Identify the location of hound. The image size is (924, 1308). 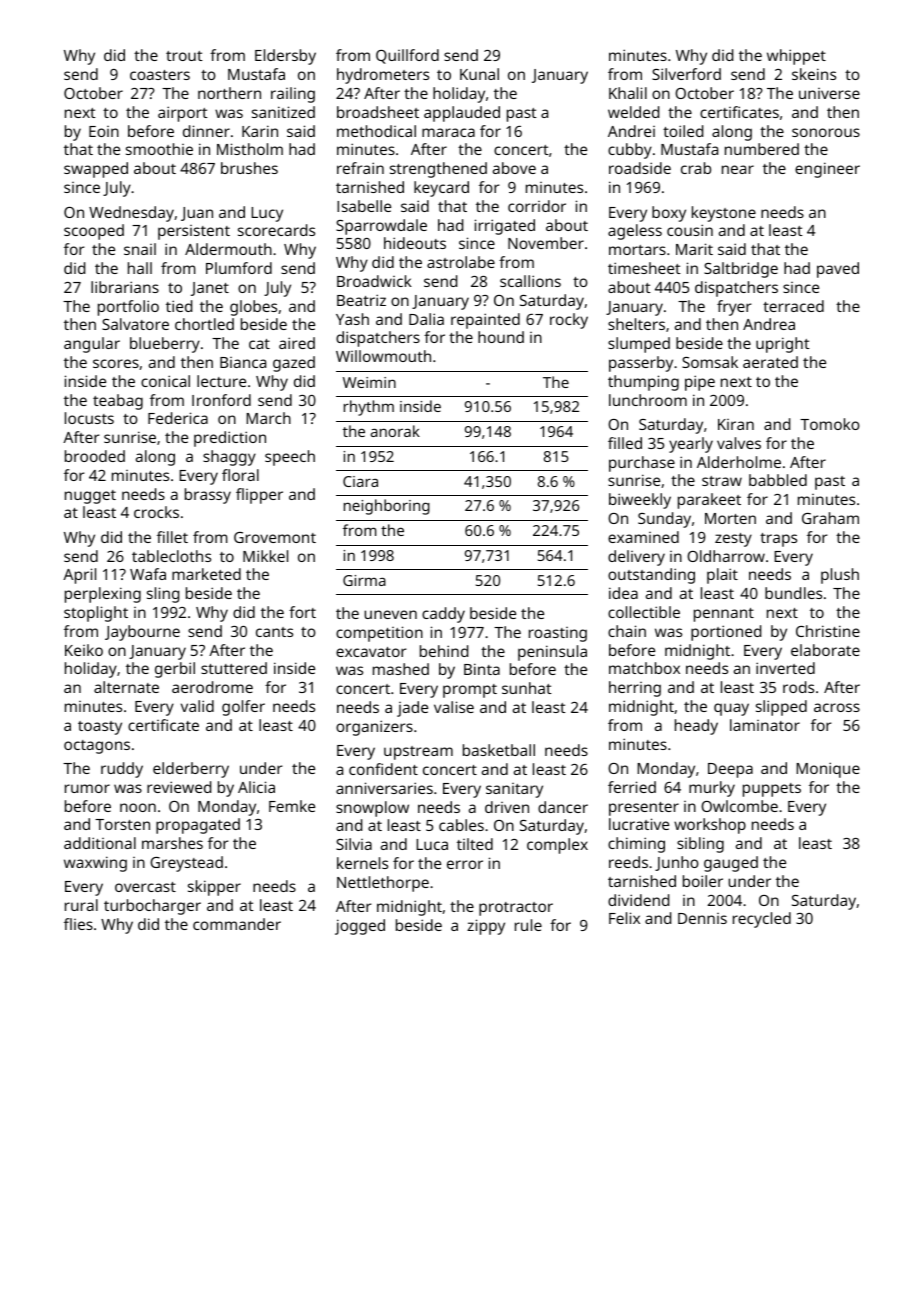
(501, 337).
